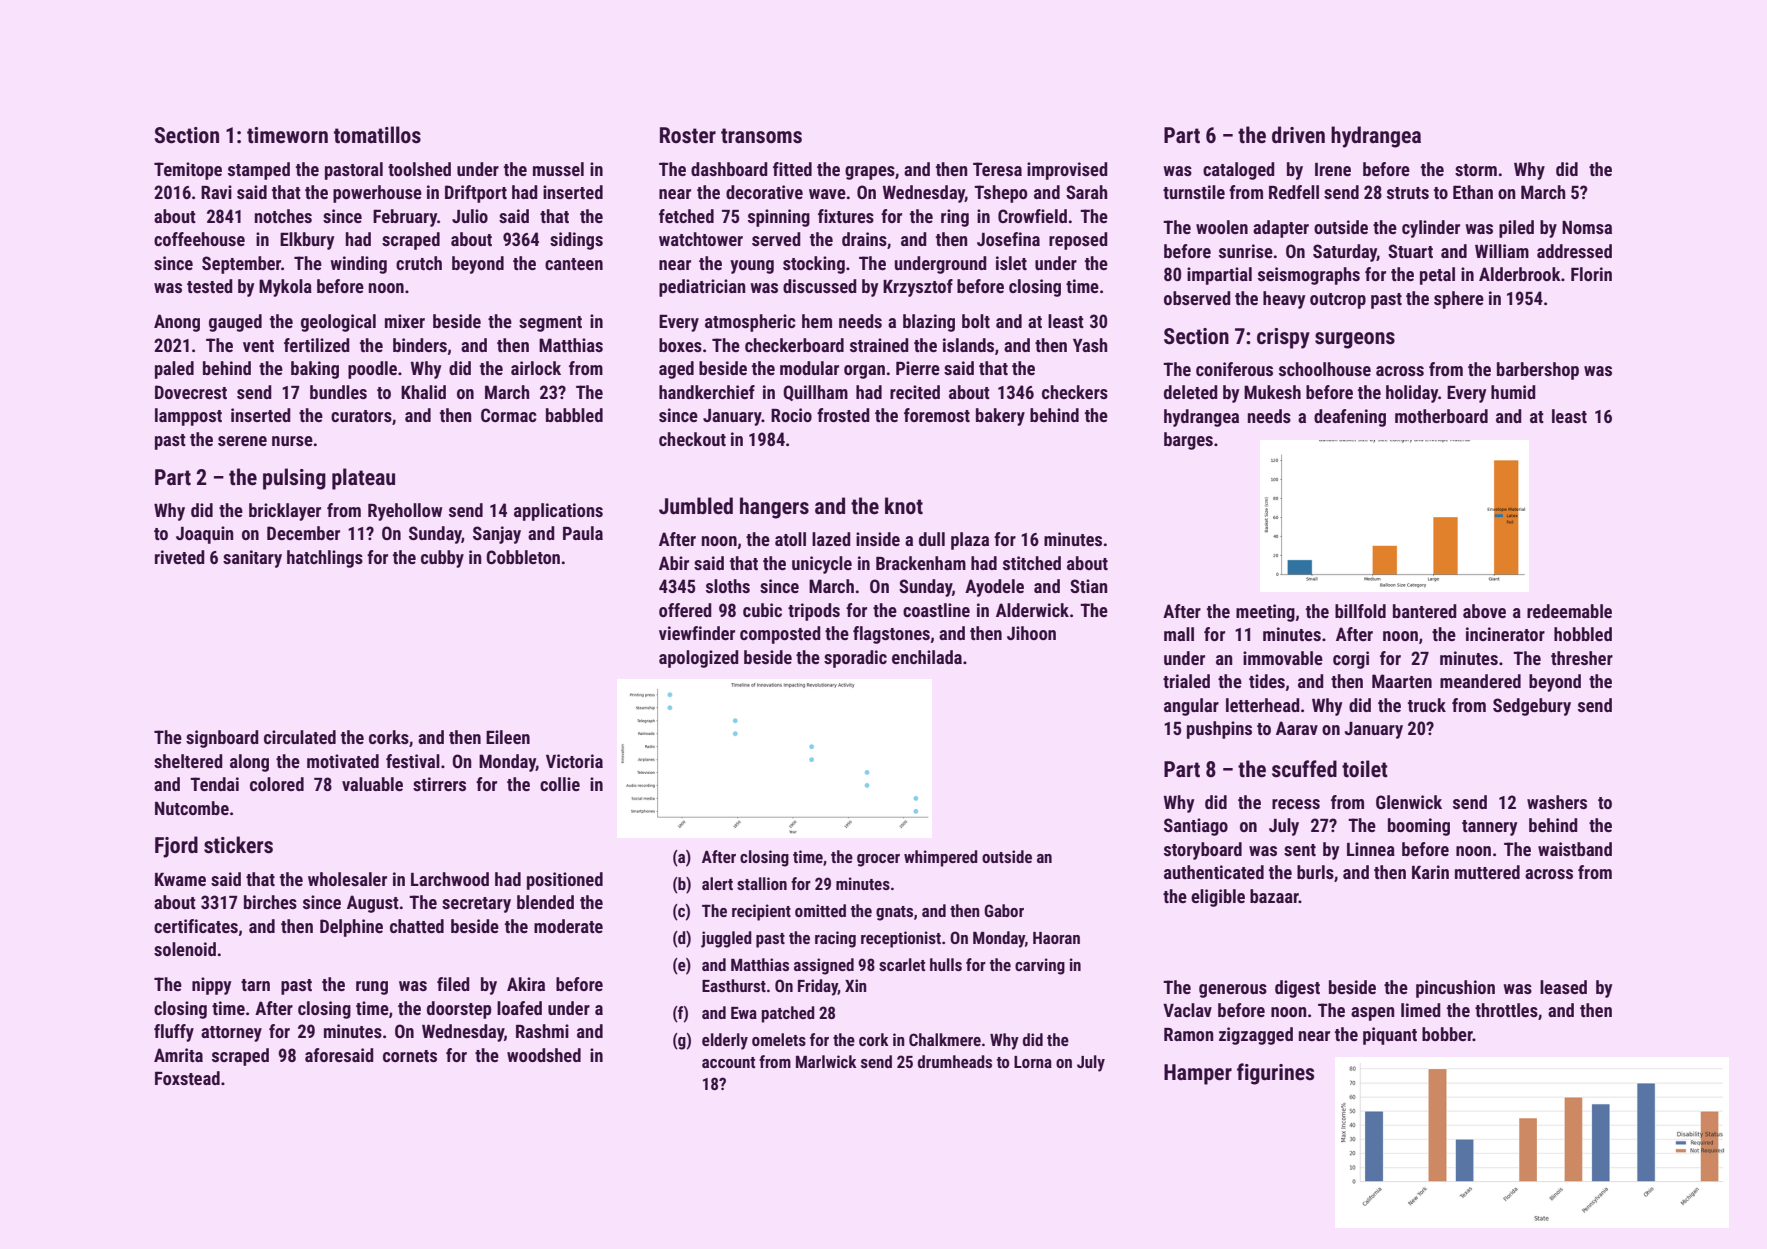 This page has width=1767, height=1249. I want to click on winding, so click(358, 265).
